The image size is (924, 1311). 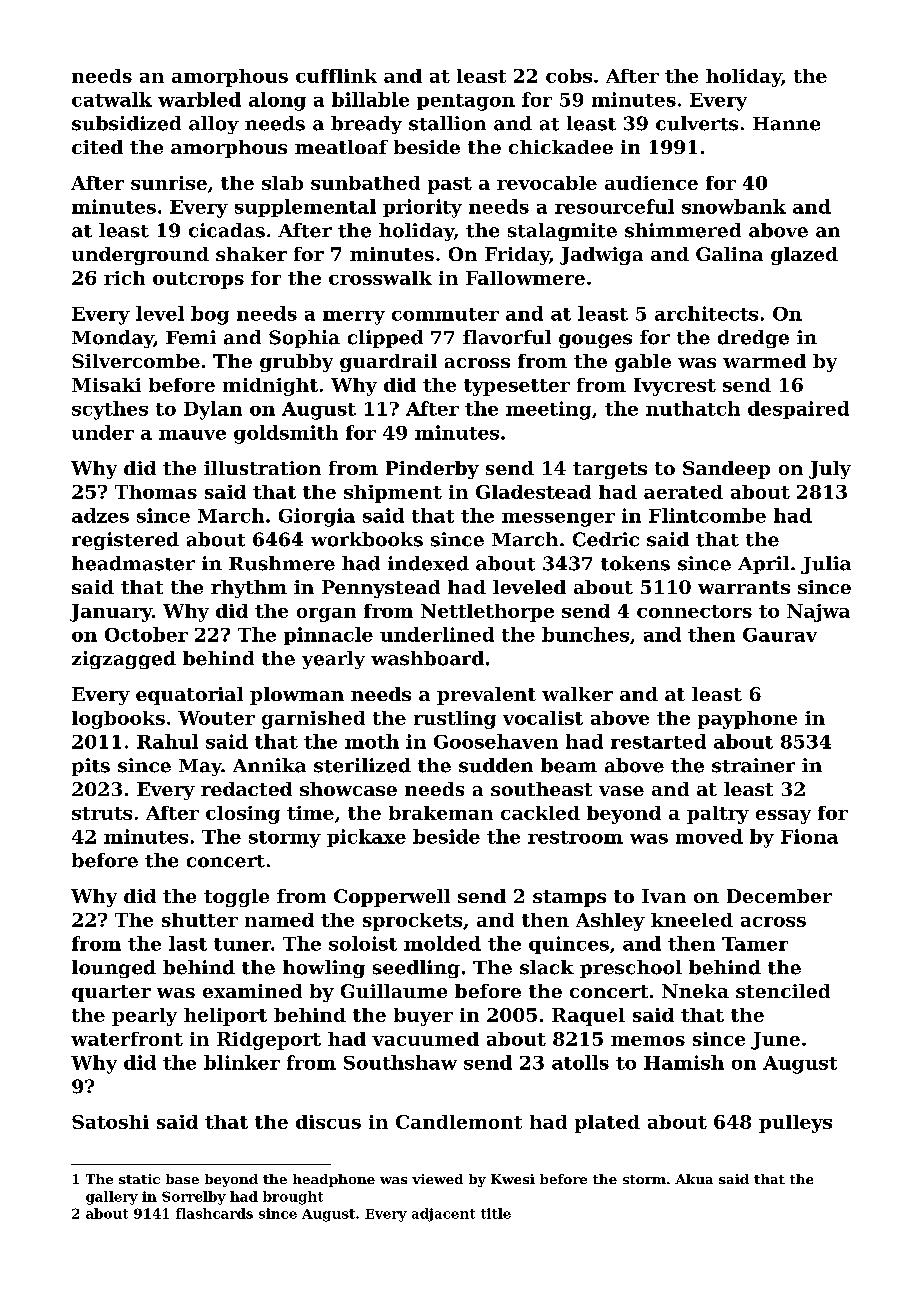 I want to click on catwalk, so click(x=112, y=99).
